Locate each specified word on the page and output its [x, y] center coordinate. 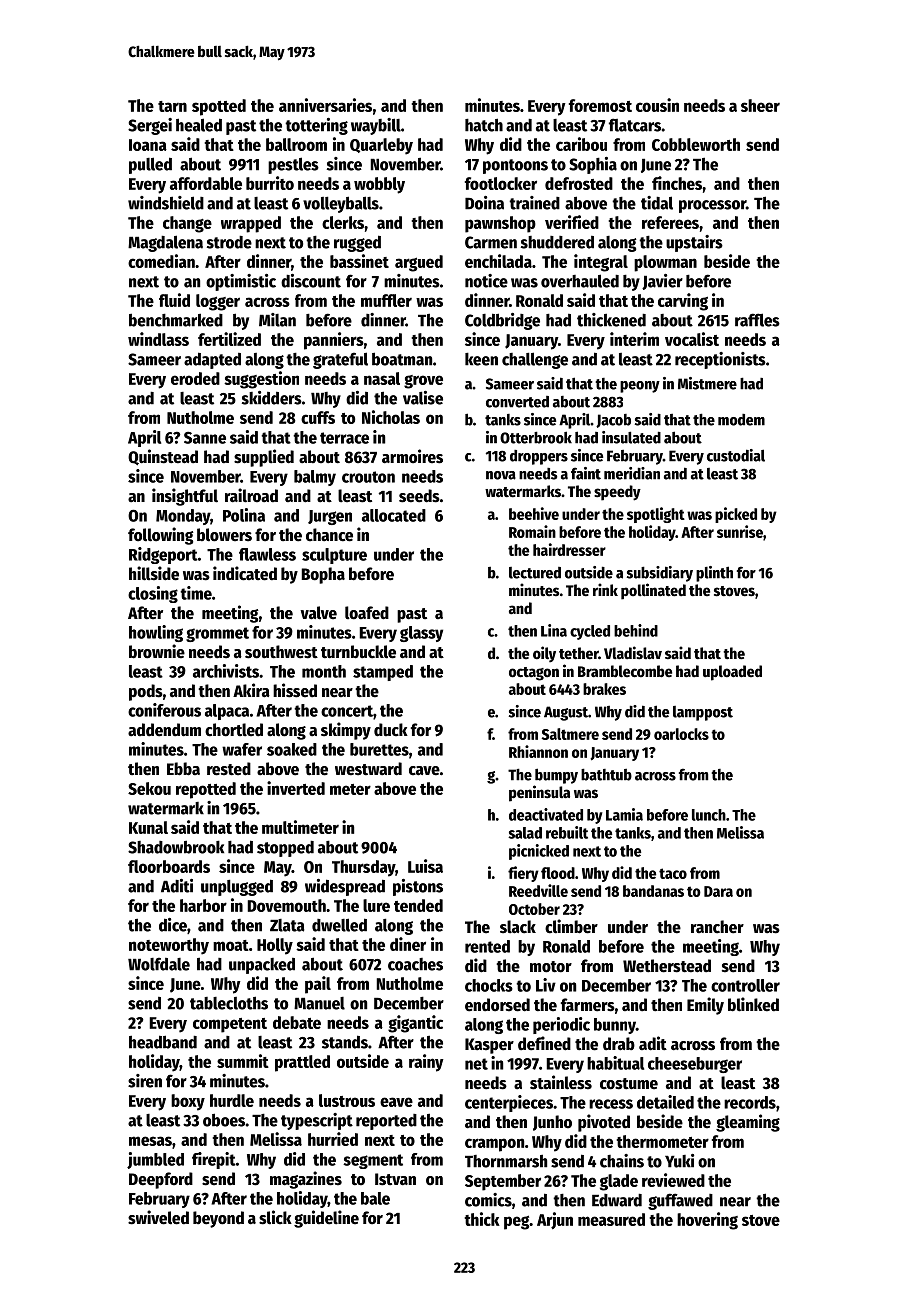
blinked [753, 1004]
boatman [402, 359]
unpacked [262, 966]
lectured [535, 573]
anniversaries [325, 105]
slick [275, 1217]
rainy [426, 1063]
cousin [657, 105]
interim [634, 339]
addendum [164, 730]
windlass [158, 339]
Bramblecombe [625, 671]
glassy [421, 634]
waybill [376, 126]
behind [636, 630]
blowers [224, 535]
